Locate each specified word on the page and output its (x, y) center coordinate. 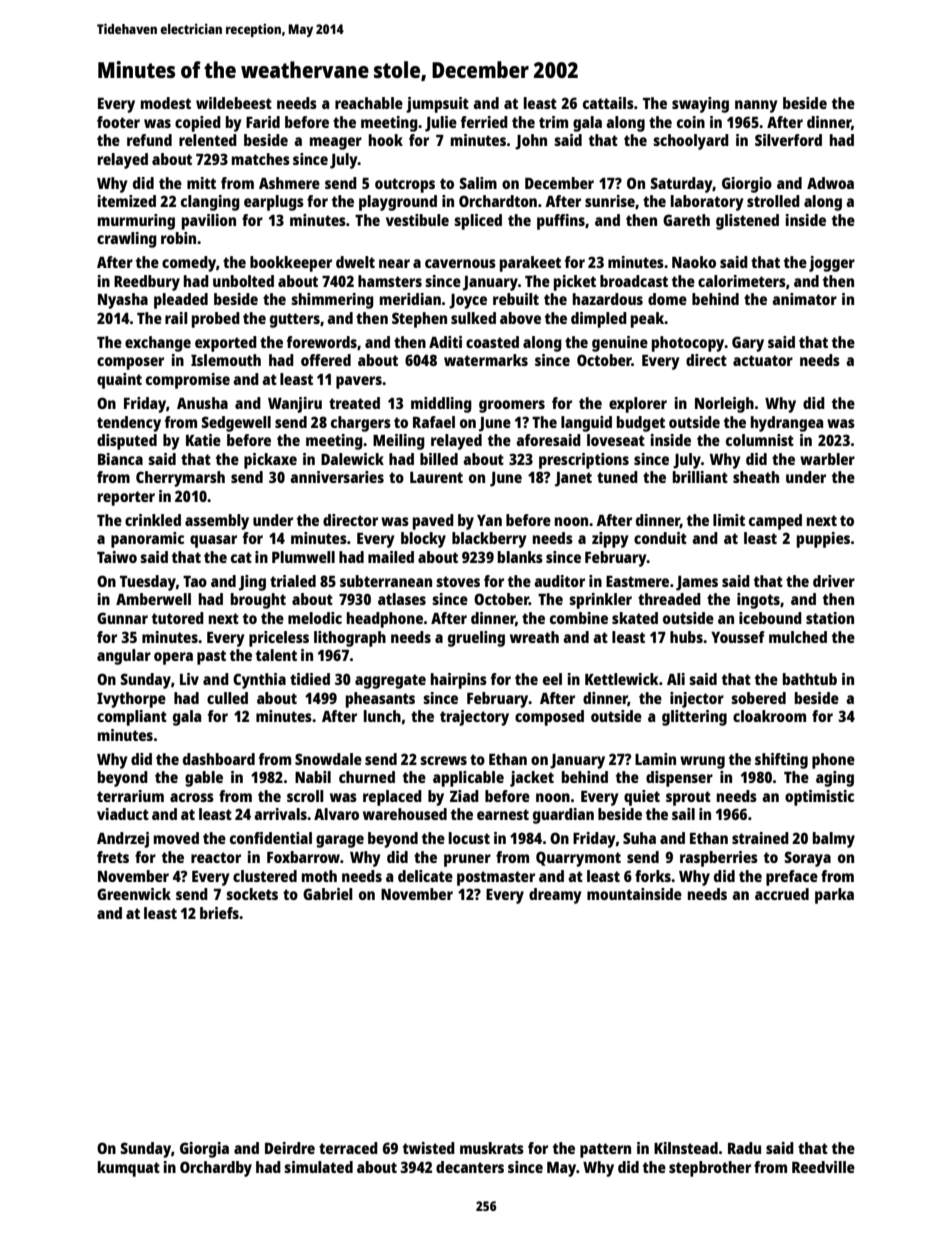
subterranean (386, 581)
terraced (348, 1148)
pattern (605, 1150)
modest (166, 103)
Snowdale (328, 759)
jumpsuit (437, 105)
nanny (756, 106)
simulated (318, 1167)
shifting (781, 761)
